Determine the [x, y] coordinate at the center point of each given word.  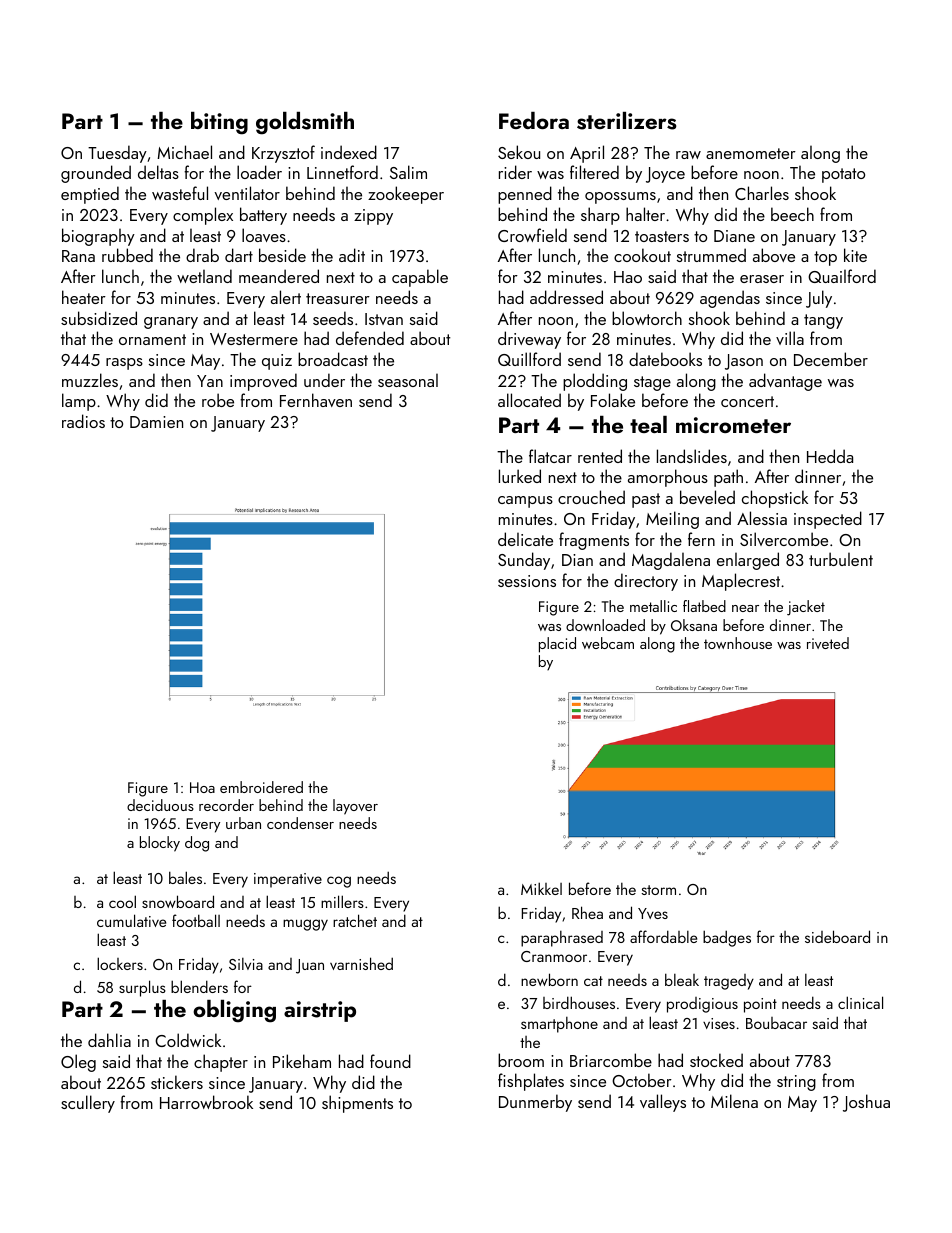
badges [727, 938]
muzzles [90, 380]
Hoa [202, 787]
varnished [361, 963]
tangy [823, 321]
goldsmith [305, 123]
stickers [177, 1082]
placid [557, 645]
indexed [349, 152]
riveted [828, 643]
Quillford [529, 359]
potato [843, 175]
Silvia [246, 964]
